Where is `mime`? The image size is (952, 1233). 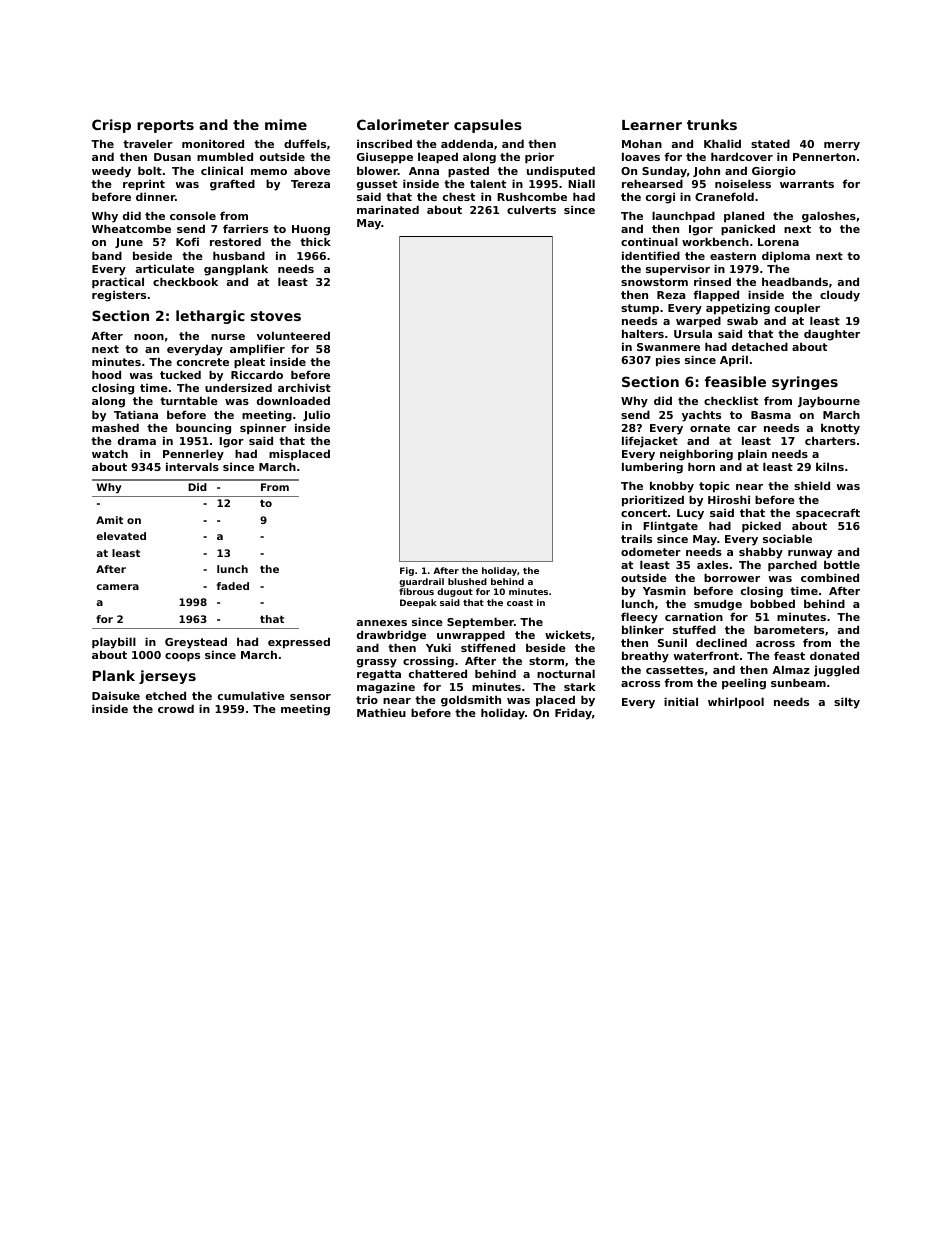 mime is located at coordinates (286, 124).
